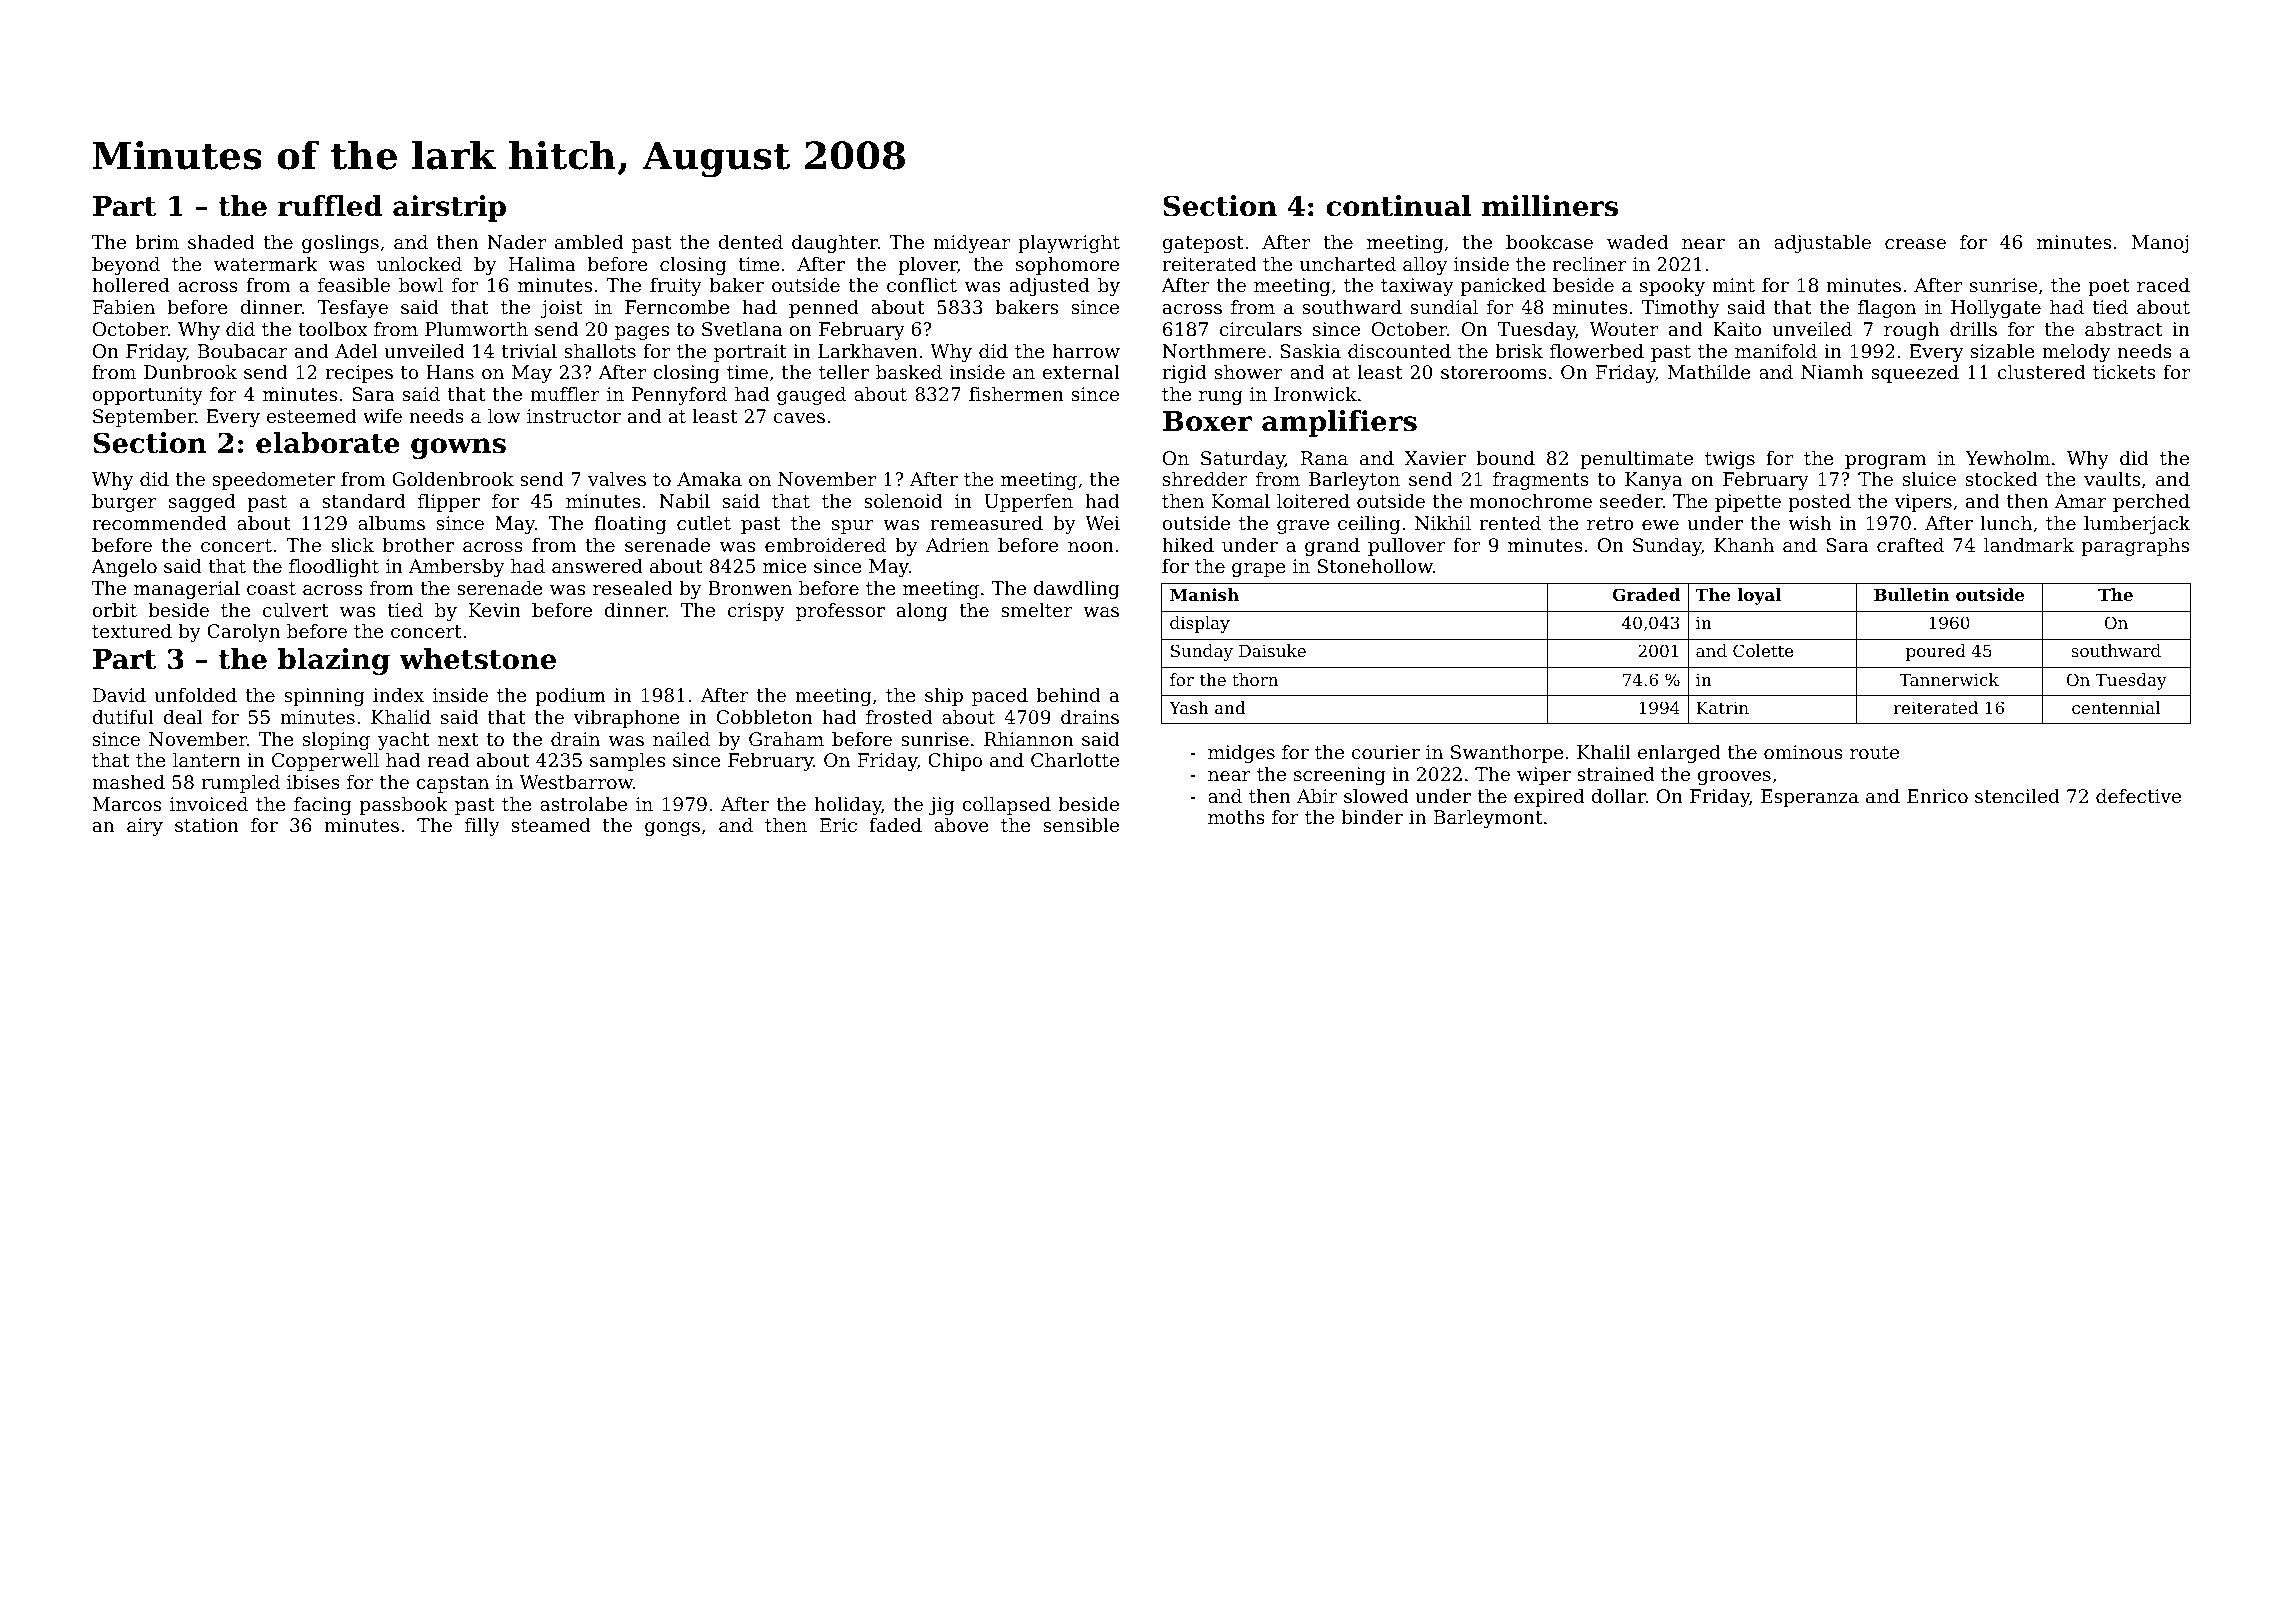 This screenshot has width=2282, height=1614. What do you see at coordinates (1398, 206) in the screenshot?
I see `continual` at bounding box center [1398, 206].
